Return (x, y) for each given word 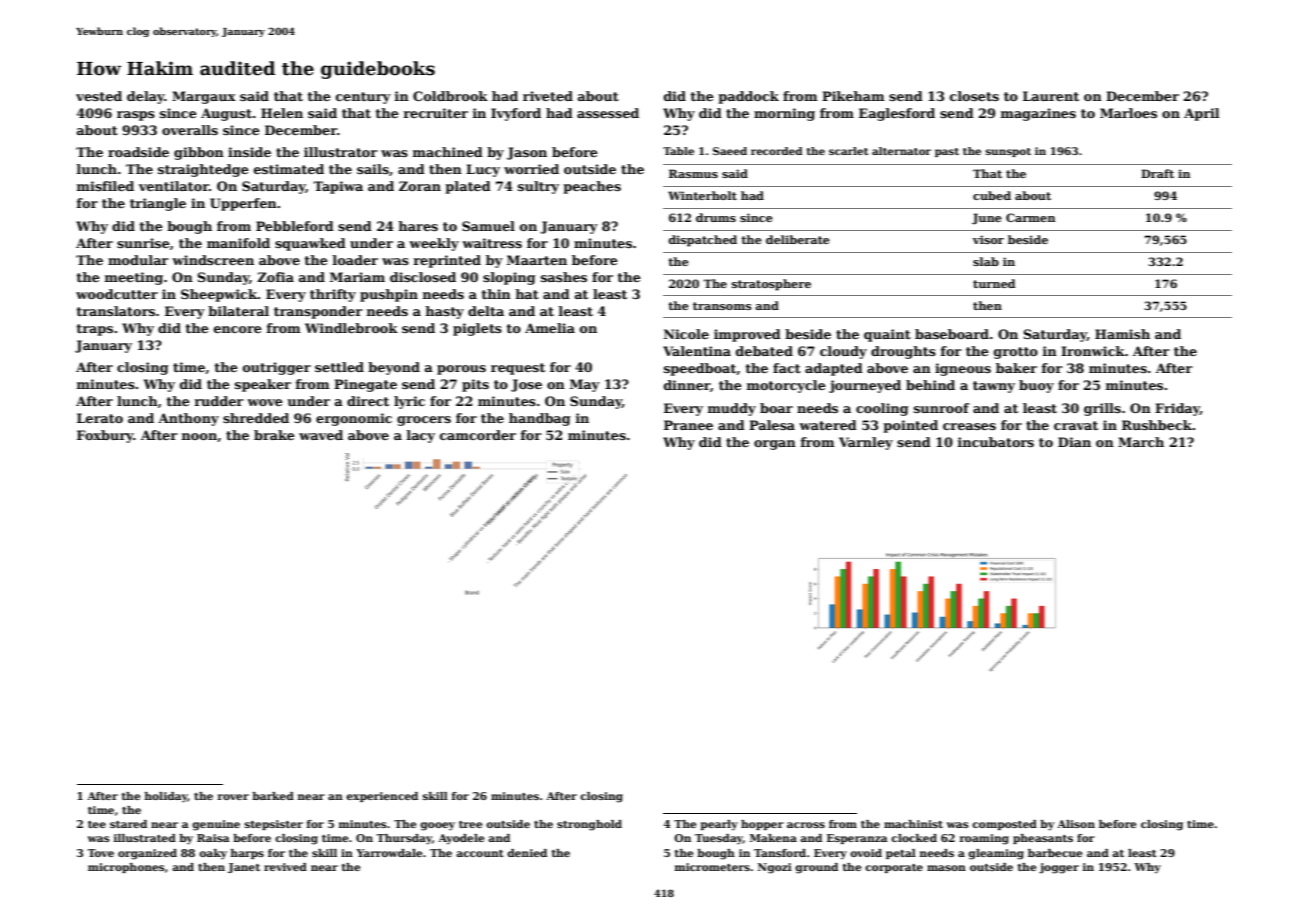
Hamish (1122, 334)
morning (784, 114)
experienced (382, 797)
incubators (996, 442)
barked (273, 796)
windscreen (213, 260)
